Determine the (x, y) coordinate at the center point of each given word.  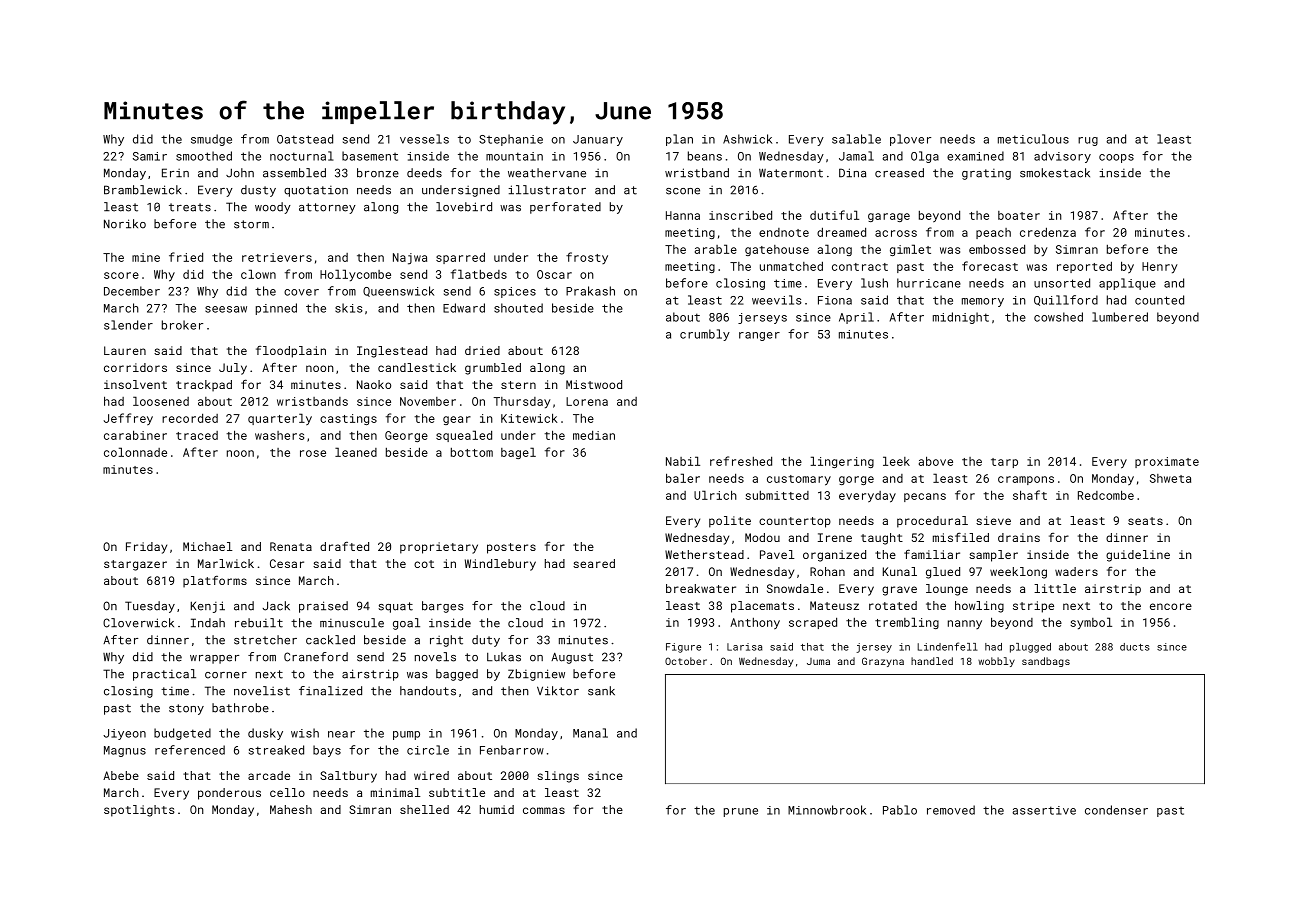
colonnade (135, 452)
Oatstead (305, 139)
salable (856, 139)
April (856, 318)
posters (511, 548)
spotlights (139, 811)
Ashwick (747, 139)
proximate (1167, 462)
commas (544, 810)
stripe (1033, 607)
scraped (813, 623)
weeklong (1018, 573)
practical (164, 675)
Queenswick (398, 291)
